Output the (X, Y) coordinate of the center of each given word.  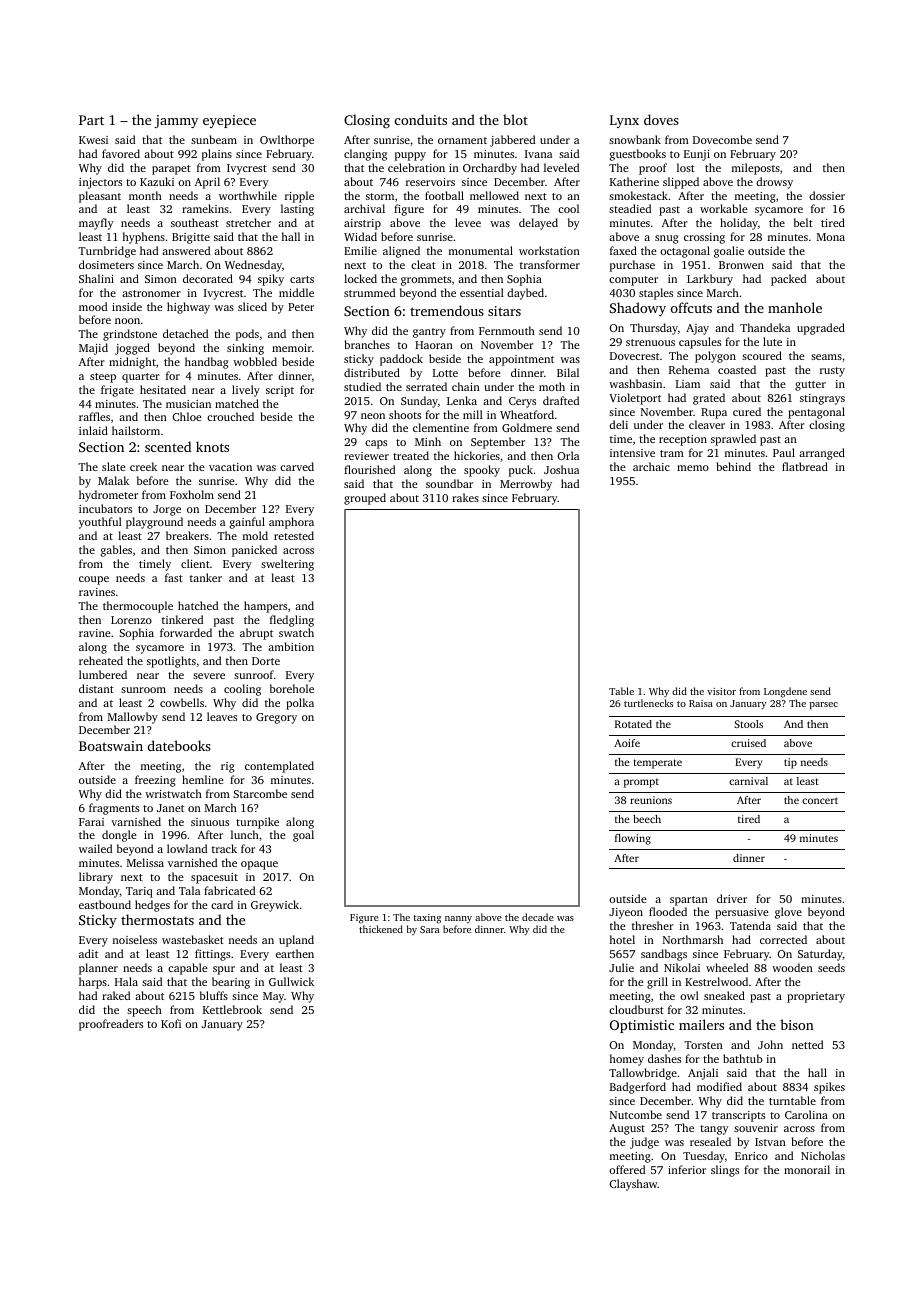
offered (627, 1169)
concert (820, 800)
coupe (94, 580)
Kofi (171, 1023)
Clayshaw (633, 1185)
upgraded (821, 329)
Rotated (633, 724)
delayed (538, 224)
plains (217, 155)
